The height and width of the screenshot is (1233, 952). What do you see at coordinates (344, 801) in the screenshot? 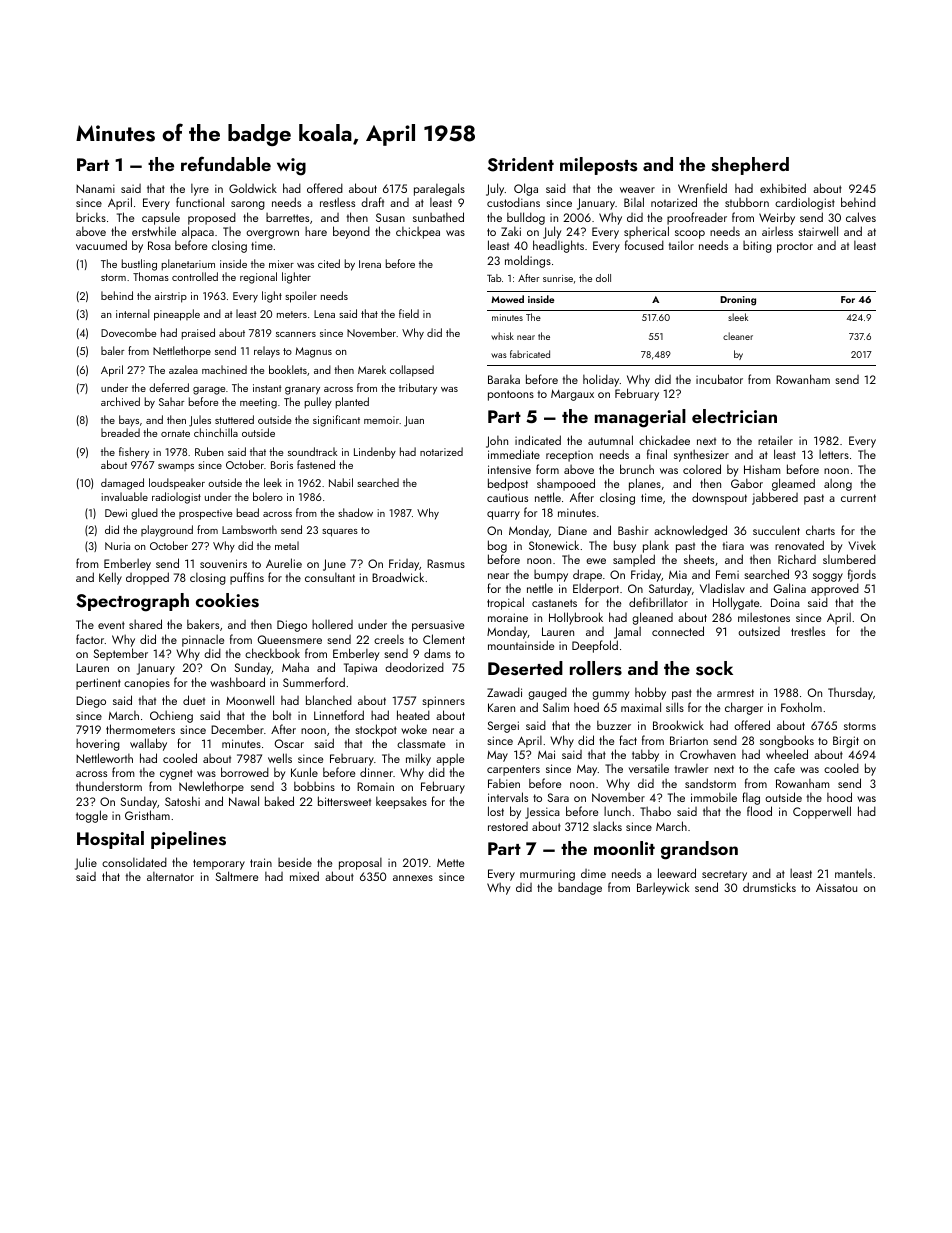
I see `bittersweet` at bounding box center [344, 801].
